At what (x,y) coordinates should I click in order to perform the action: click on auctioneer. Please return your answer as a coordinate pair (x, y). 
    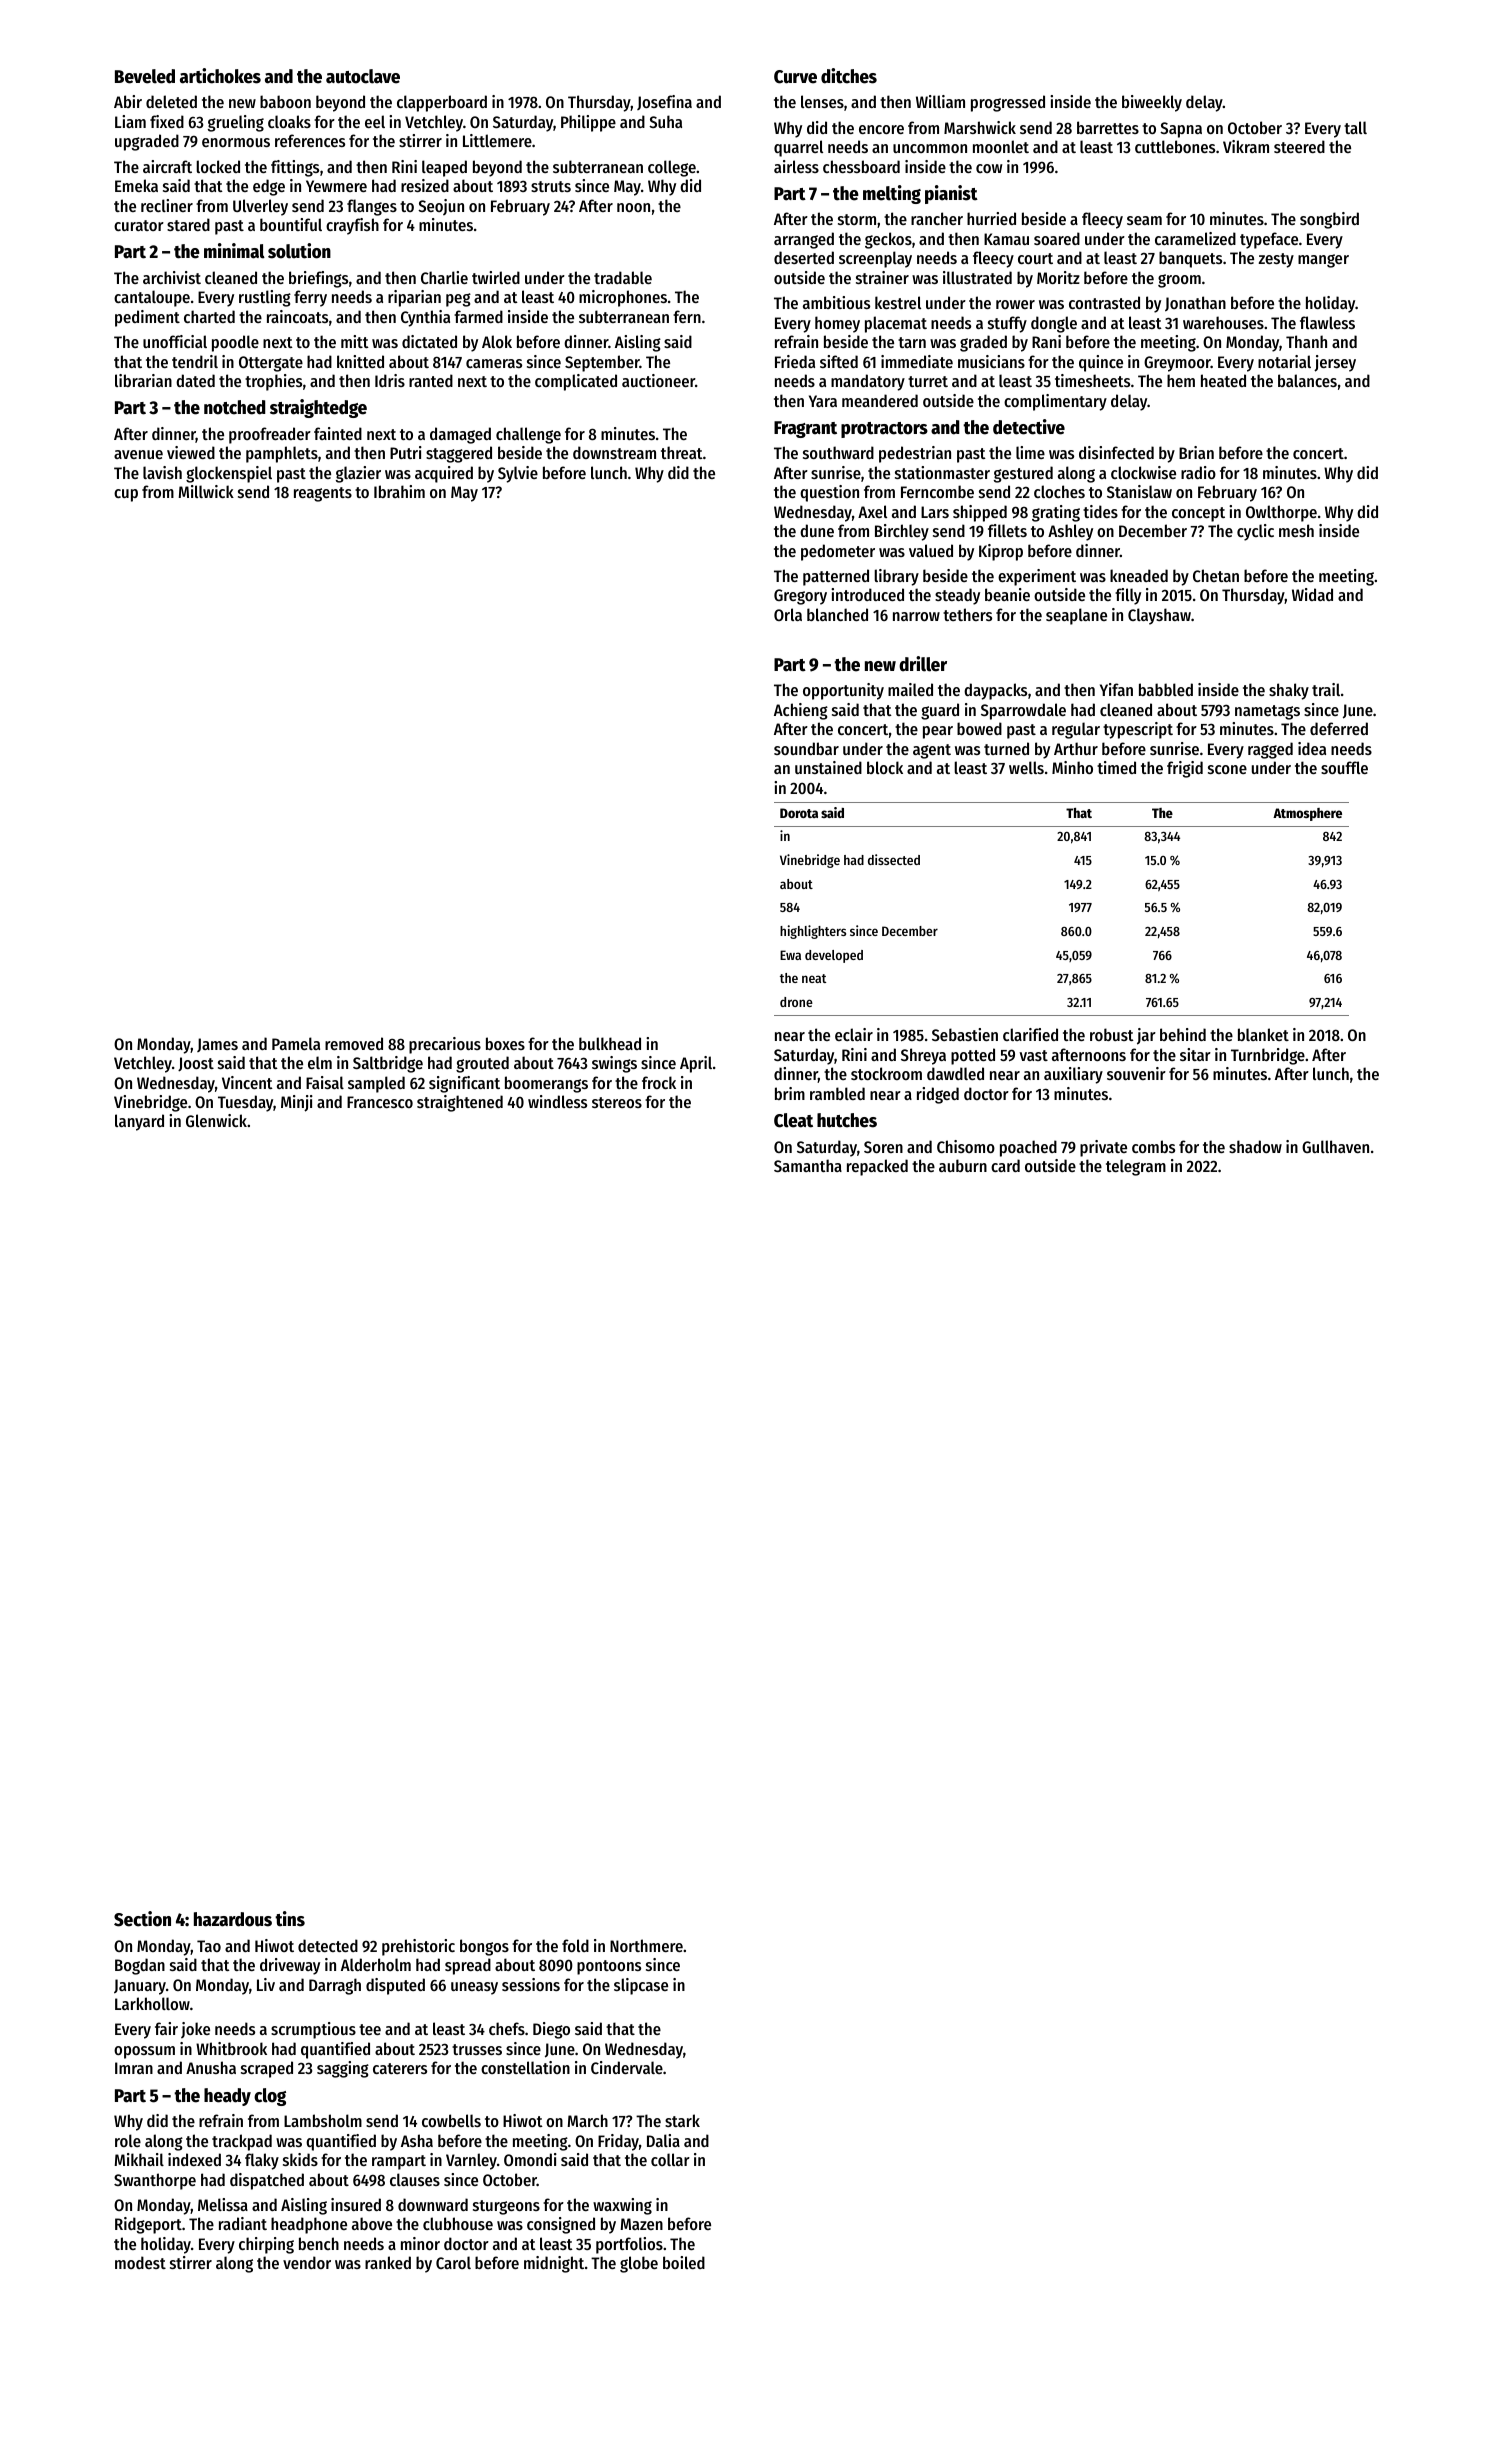
    Looking at the image, I should click on (658, 380).
